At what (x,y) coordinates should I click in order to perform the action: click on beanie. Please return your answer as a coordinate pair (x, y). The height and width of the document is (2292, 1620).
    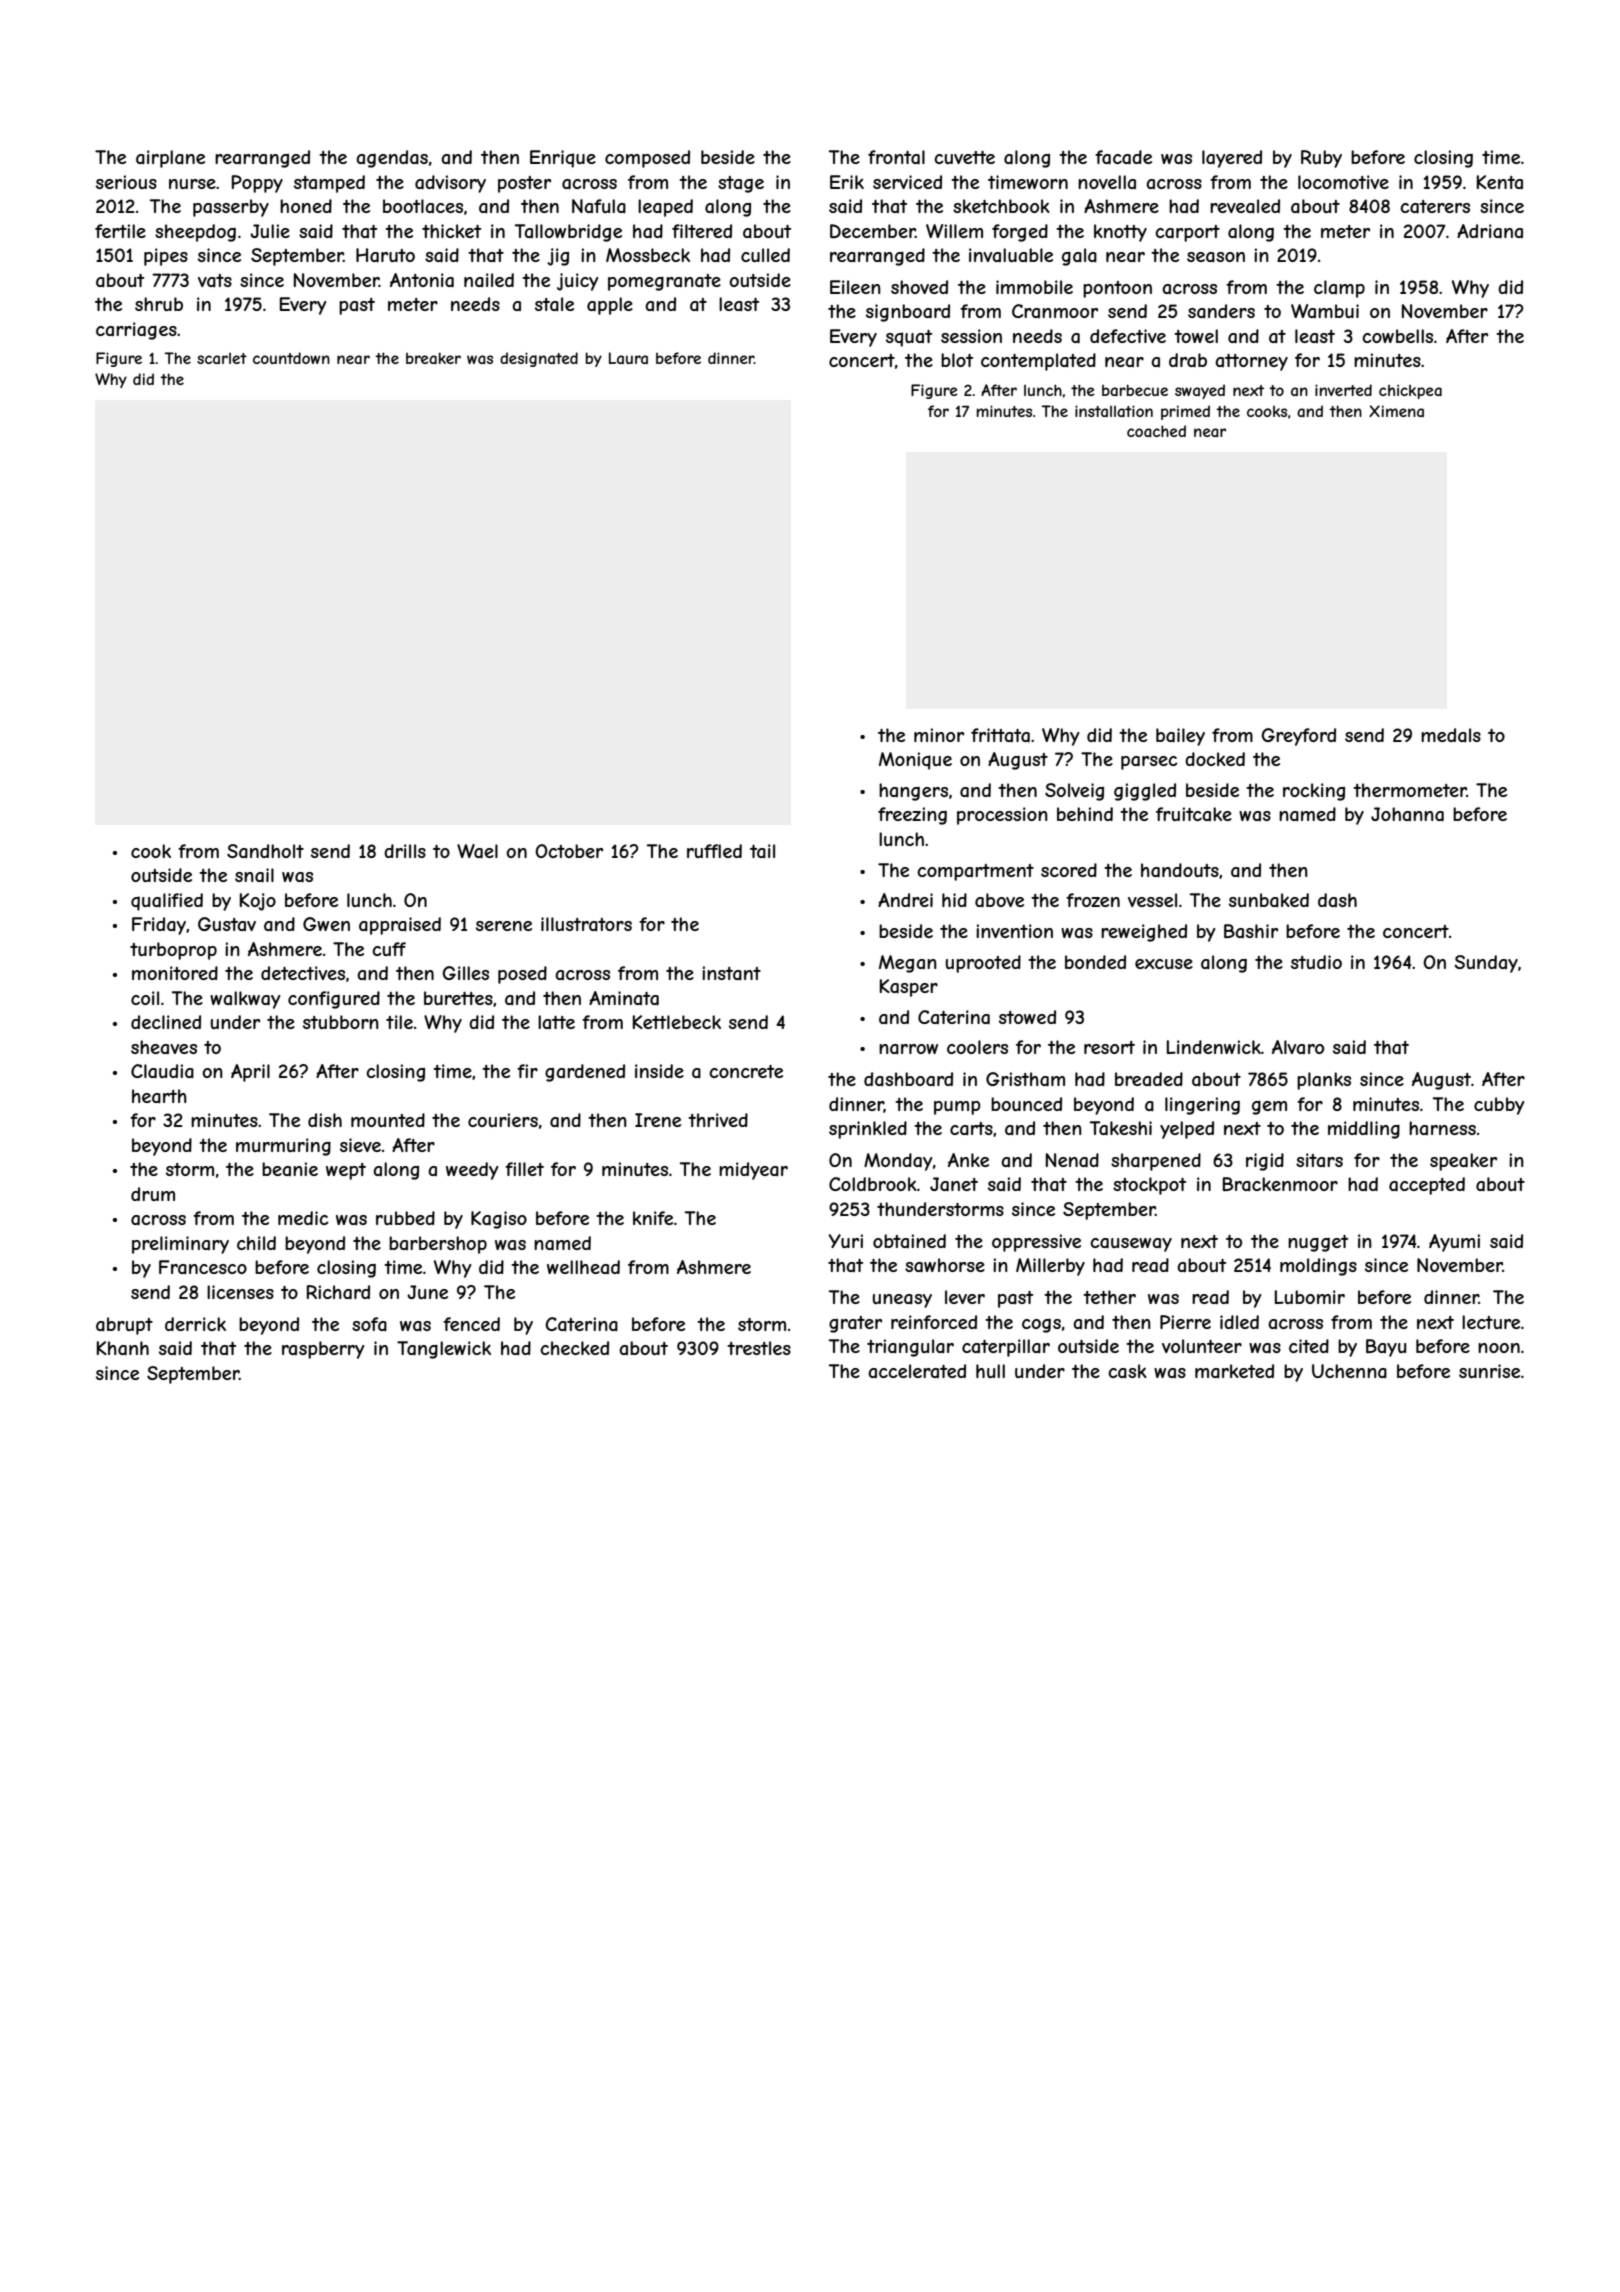
    Looking at the image, I should click on (290, 1169).
